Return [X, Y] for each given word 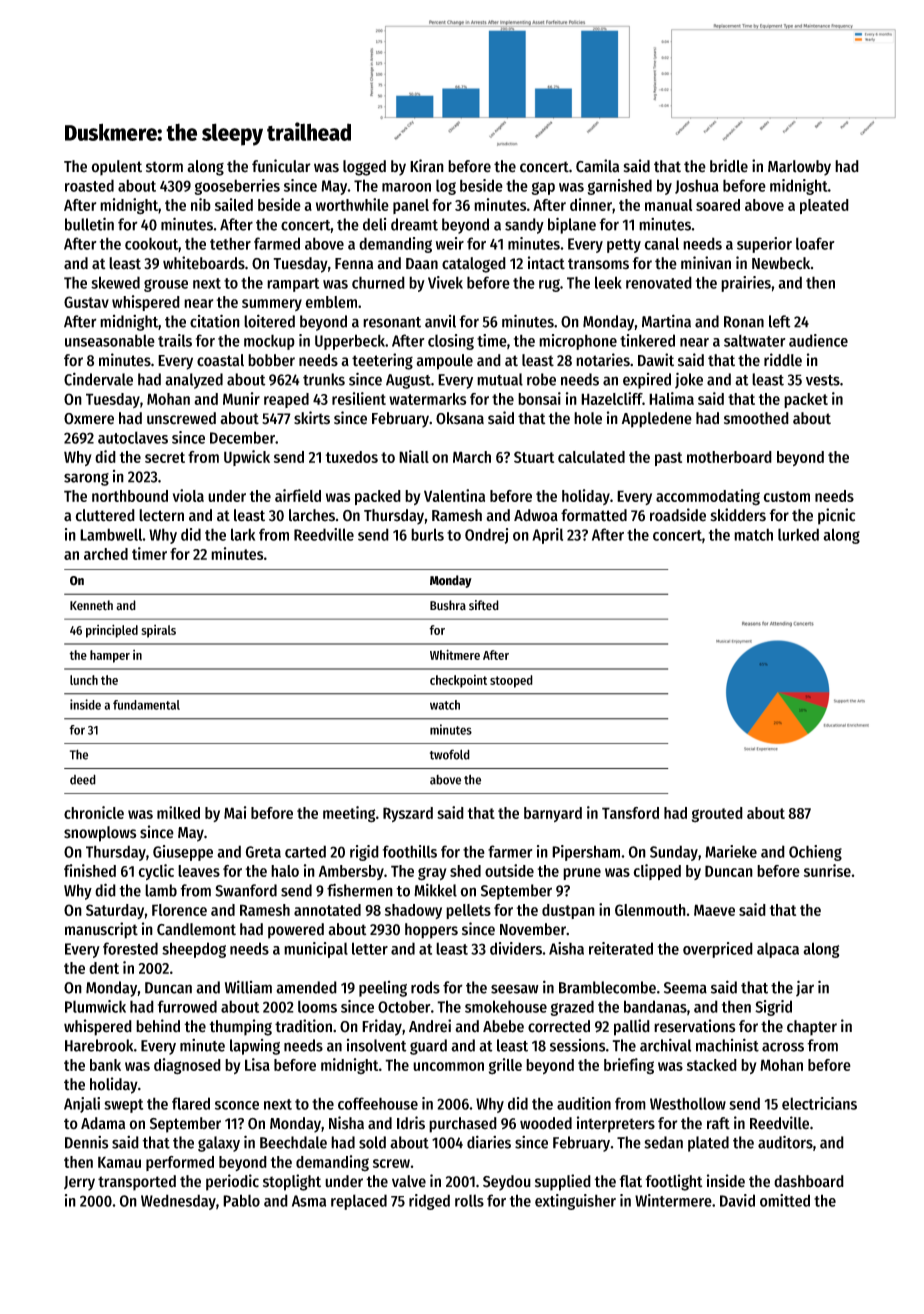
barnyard [553, 814]
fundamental [146, 705]
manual [668, 205]
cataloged [474, 265]
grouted [717, 815]
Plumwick [95, 1006]
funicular [281, 166]
